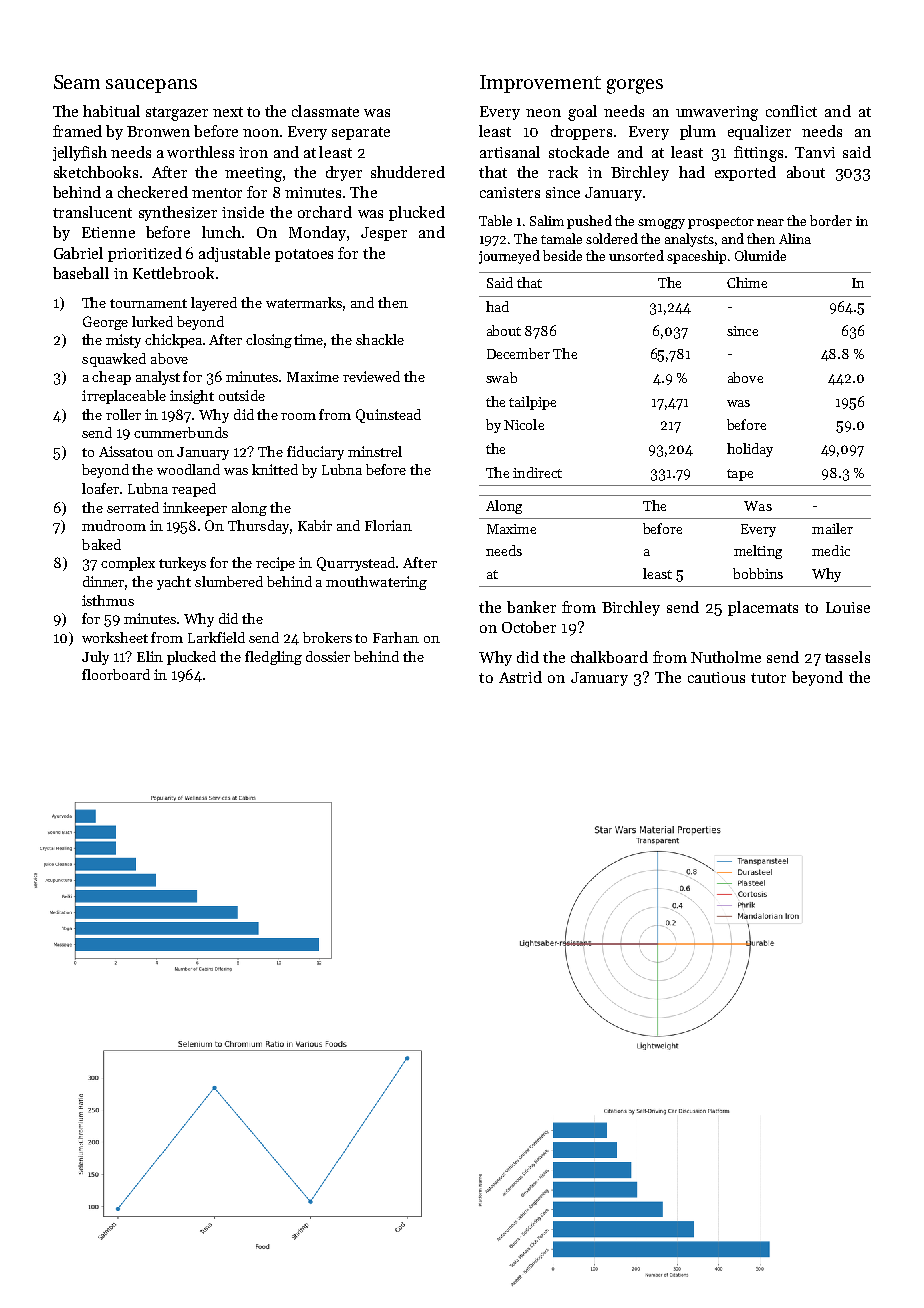 This screenshot has height=1308, width=924. I want to click on shackle, so click(380, 339).
